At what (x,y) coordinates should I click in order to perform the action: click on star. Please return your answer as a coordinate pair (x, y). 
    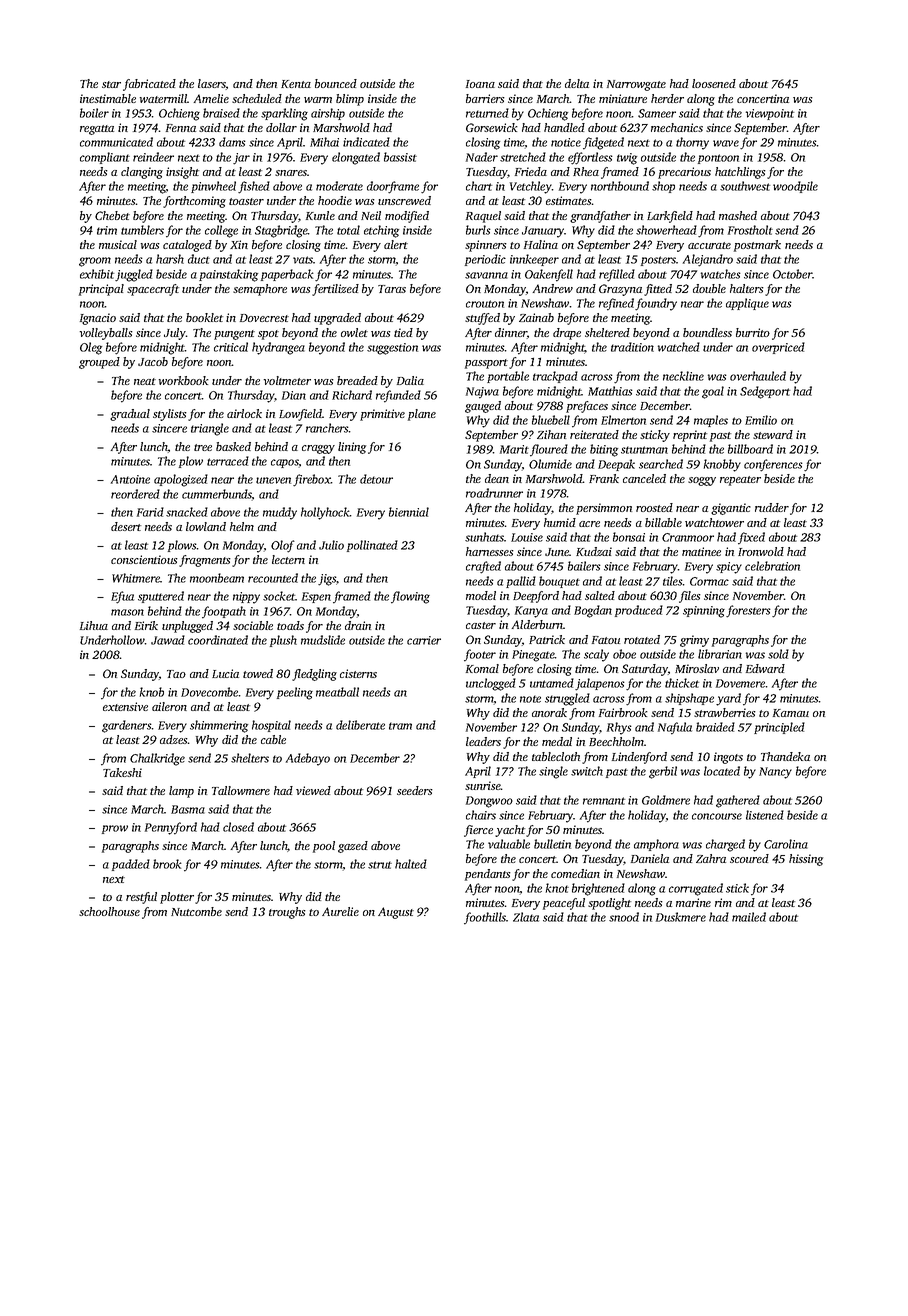
    Looking at the image, I should click on (111, 84).
